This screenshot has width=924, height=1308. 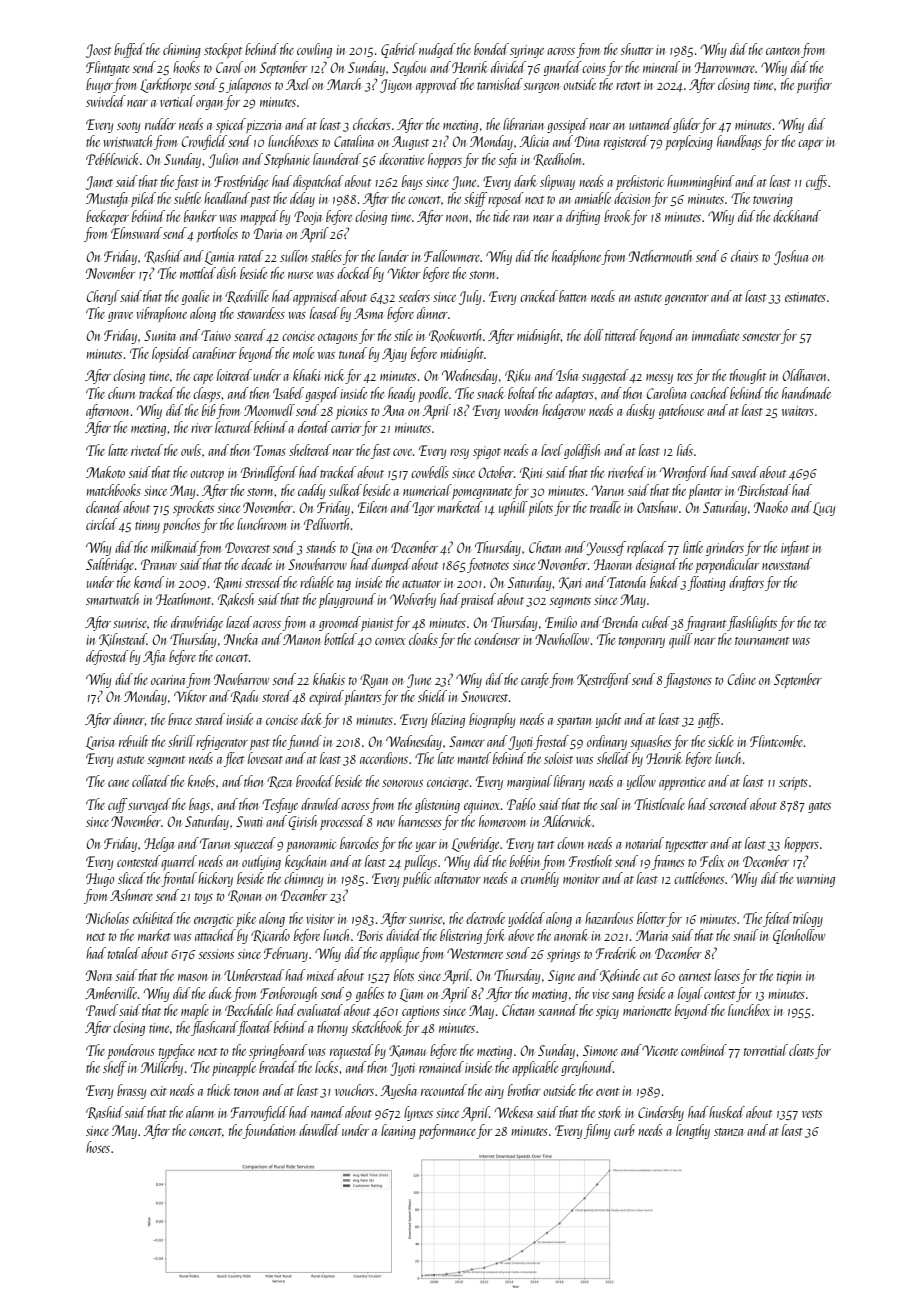 What do you see at coordinates (783, 51) in the screenshot?
I see `canteen` at bounding box center [783, 51].
